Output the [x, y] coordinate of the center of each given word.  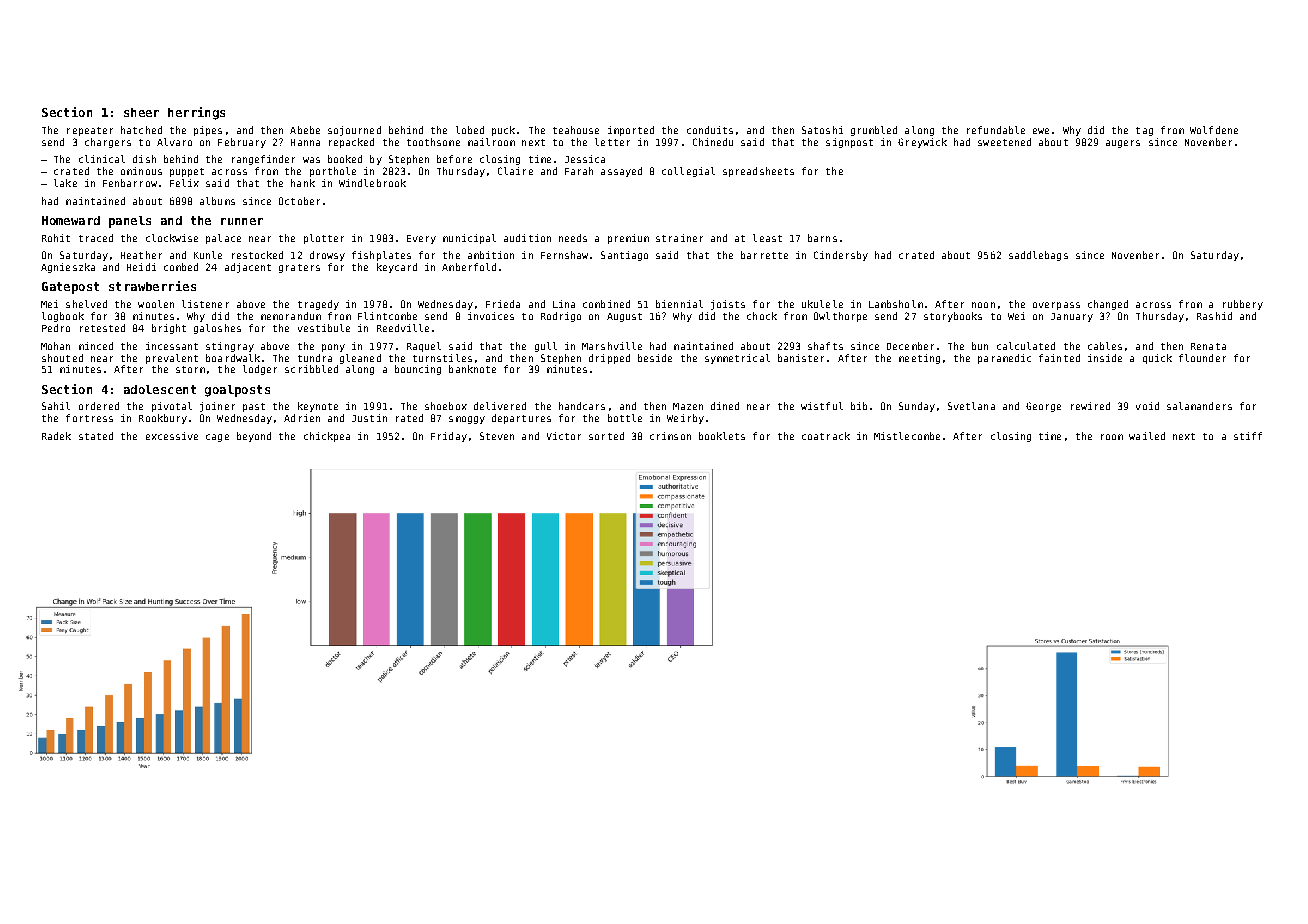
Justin [369, 418]
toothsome [433, 142]
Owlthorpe [840, 317]
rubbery [1243, 305]
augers [1123, 144]
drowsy [327, 256]
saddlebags [1038, 256]
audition [527, 238]
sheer [141, 112]
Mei [49, 304]
